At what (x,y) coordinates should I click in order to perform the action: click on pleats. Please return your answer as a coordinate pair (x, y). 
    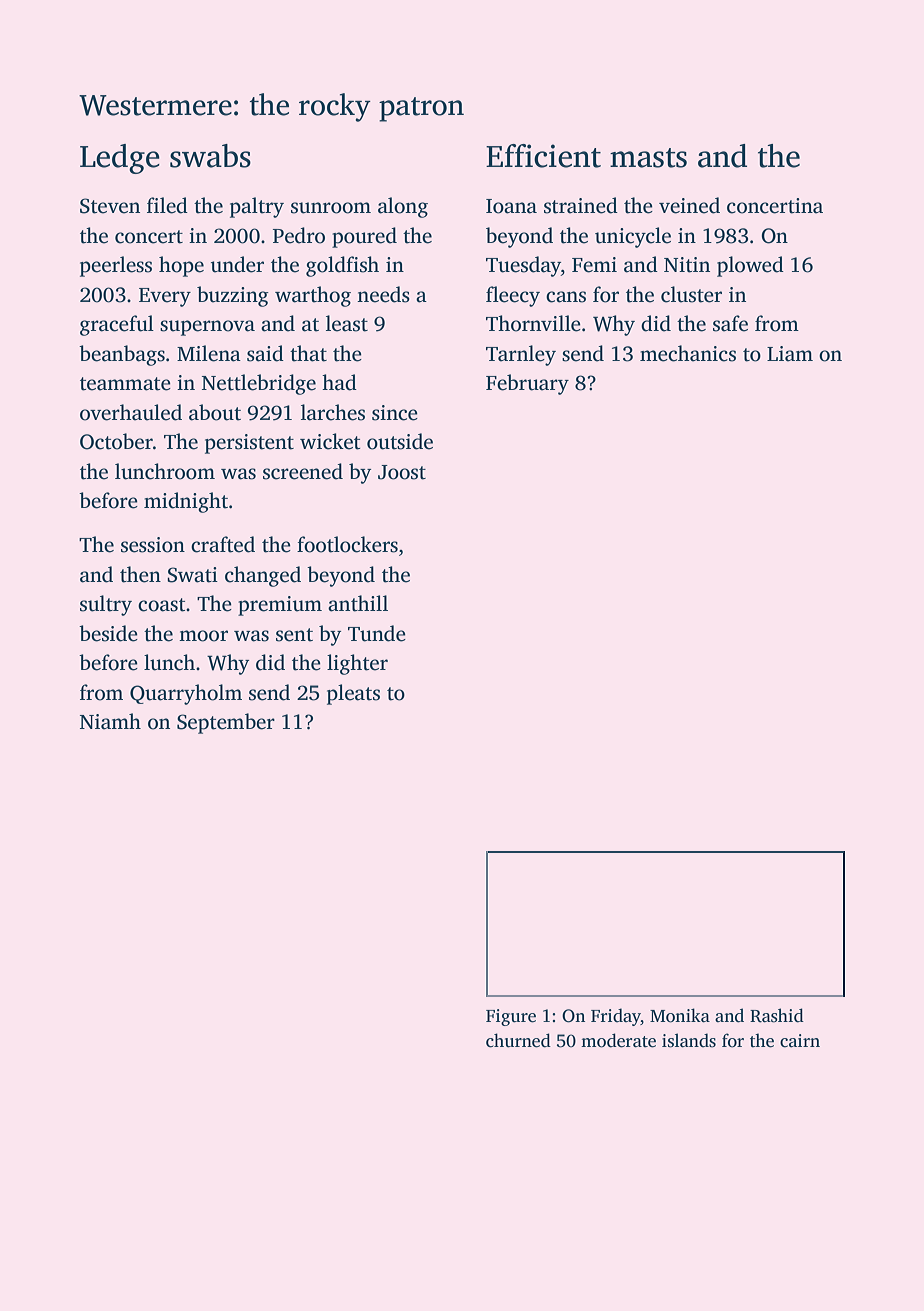
    Looking at the image, I should click on (353, 694).
